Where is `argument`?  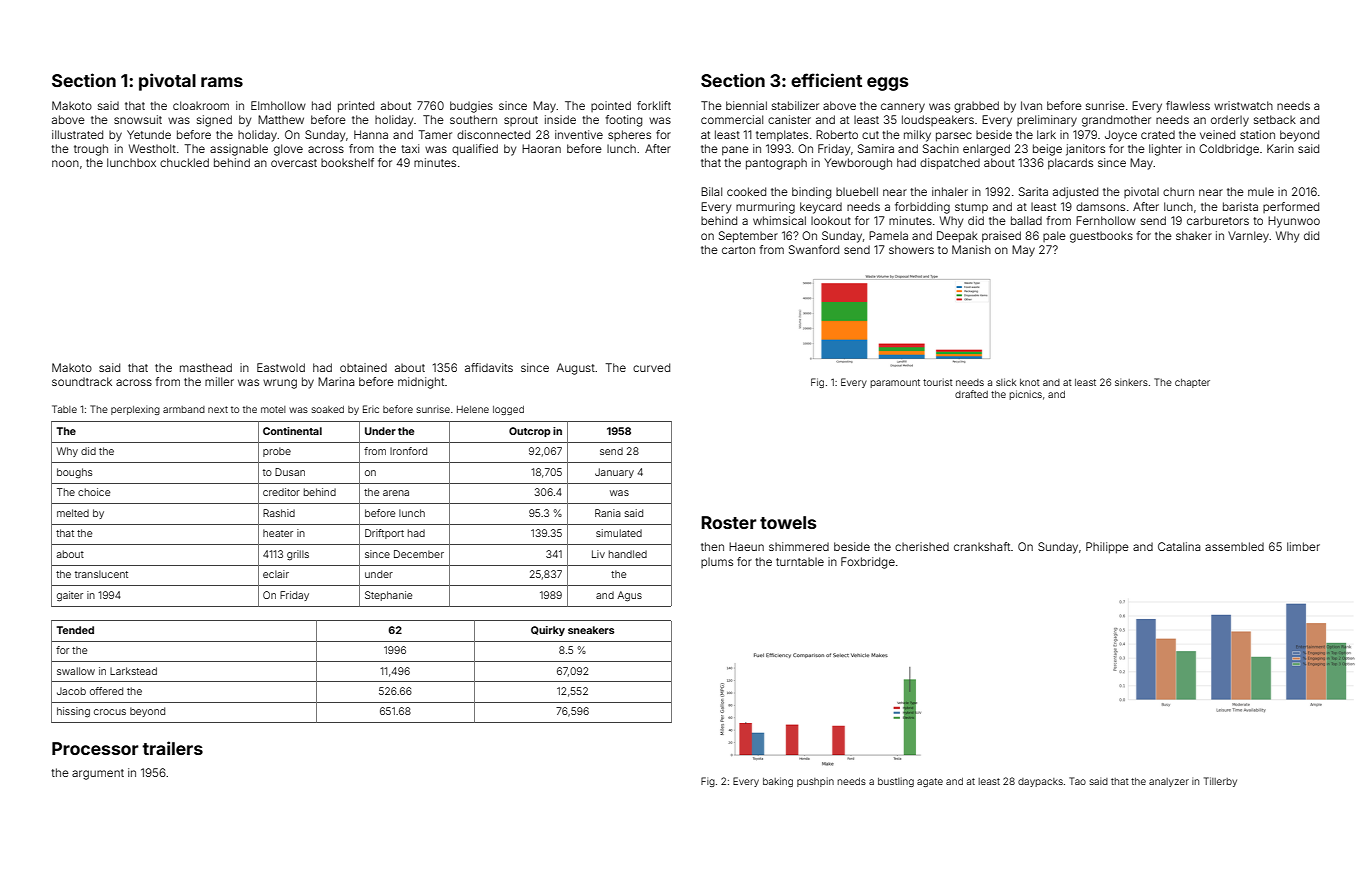
argument is located at coordinates (98, 774).
